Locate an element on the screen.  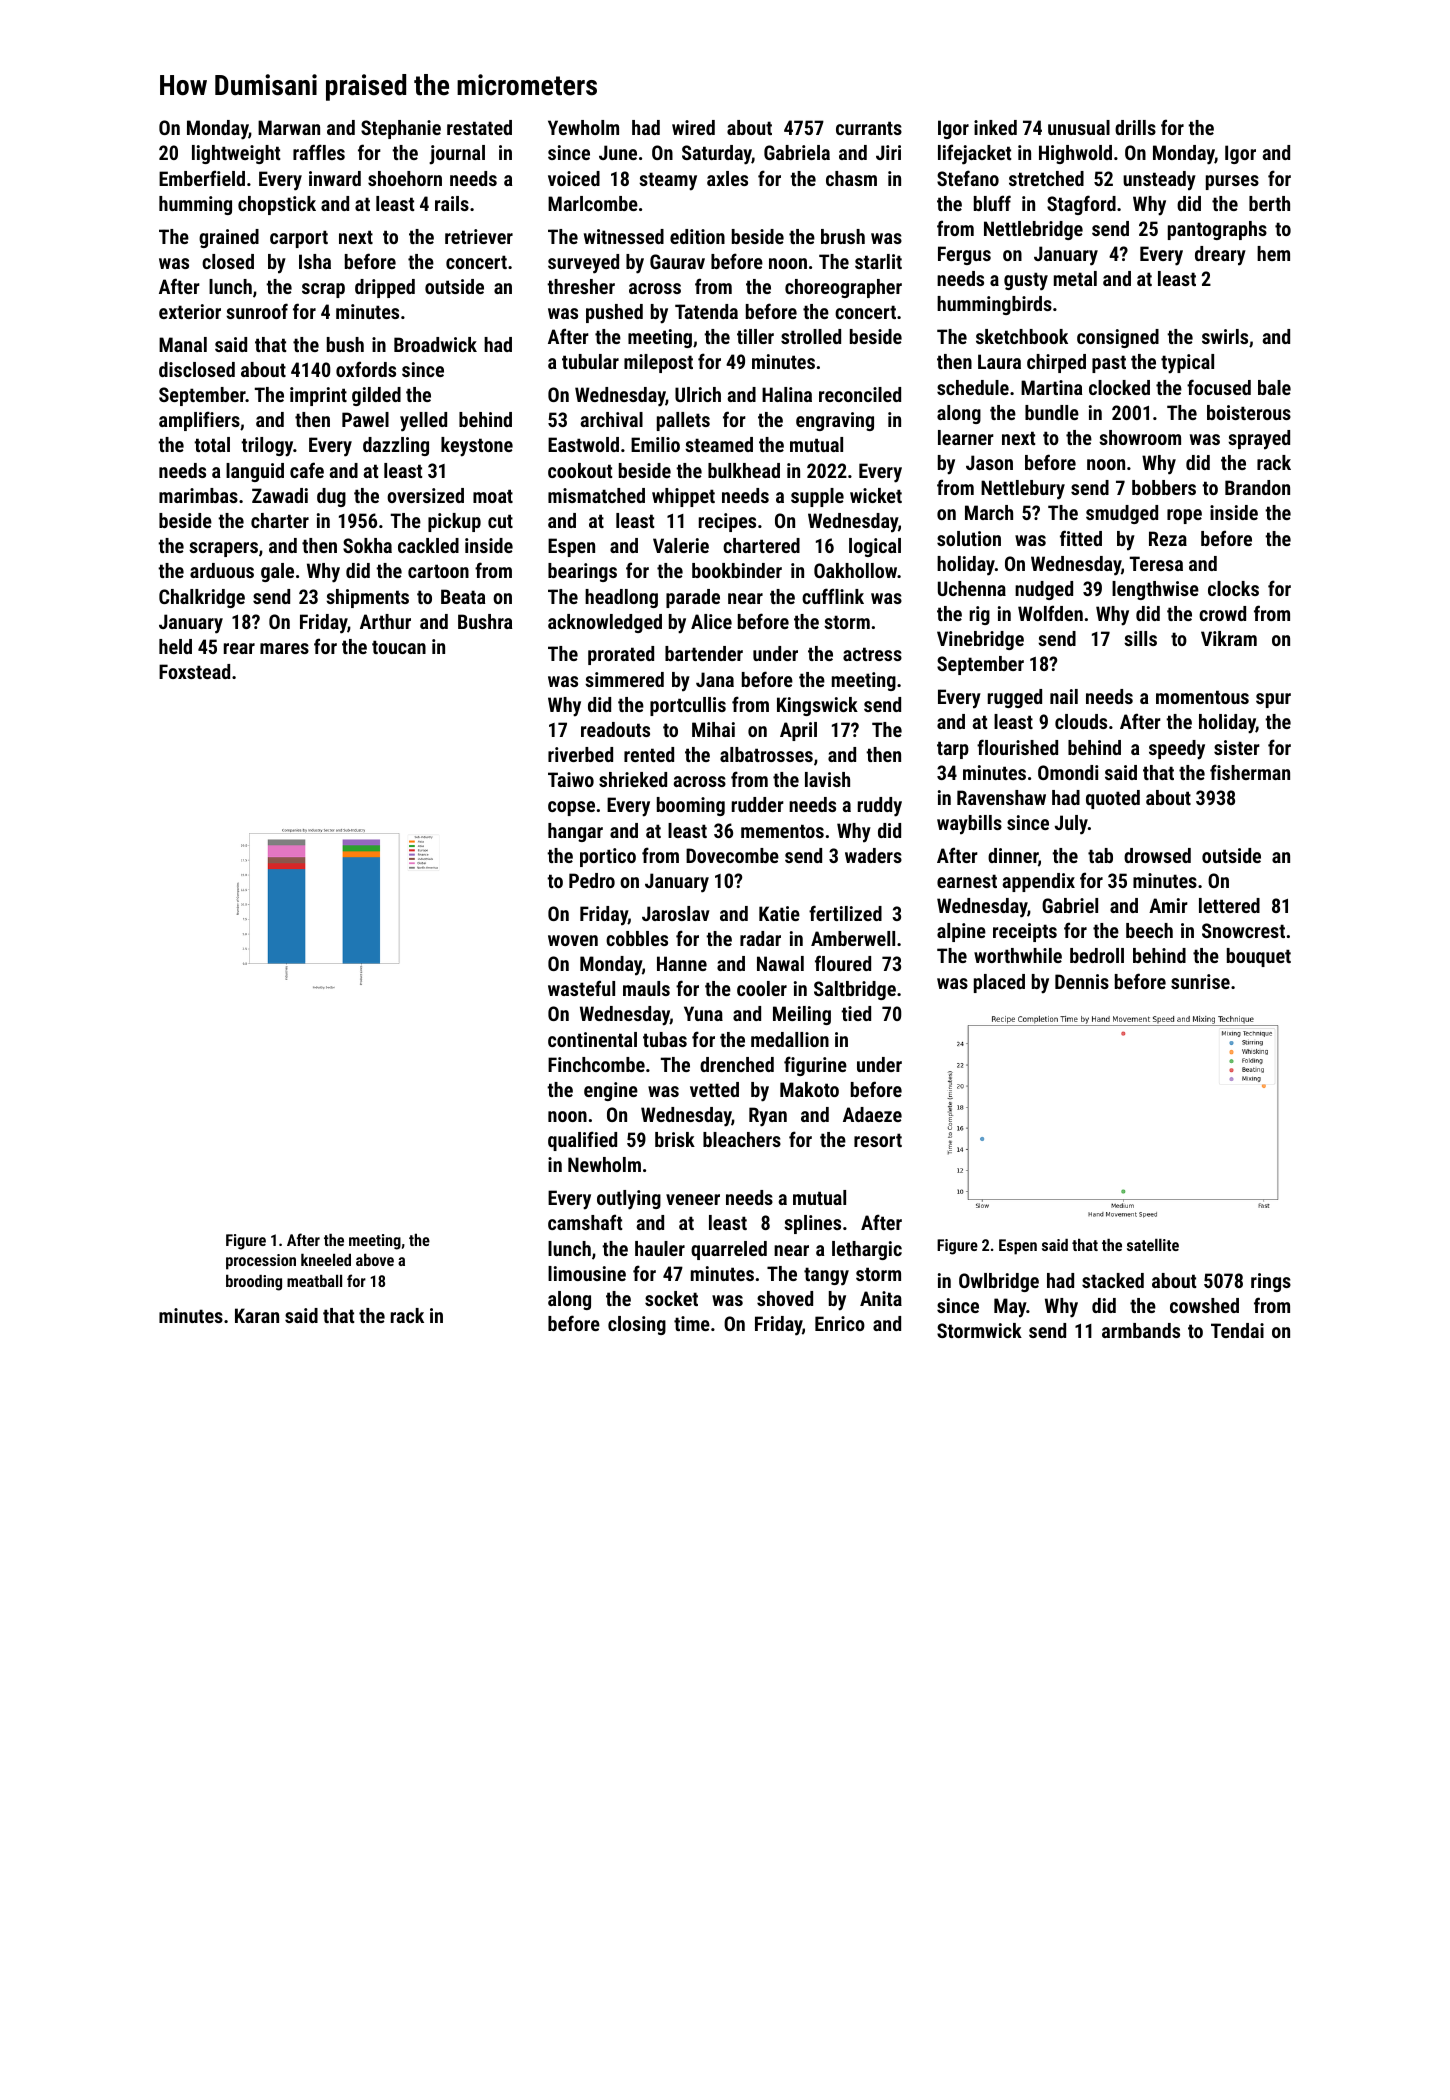
riverbed is located at coordinates (580, 754).
